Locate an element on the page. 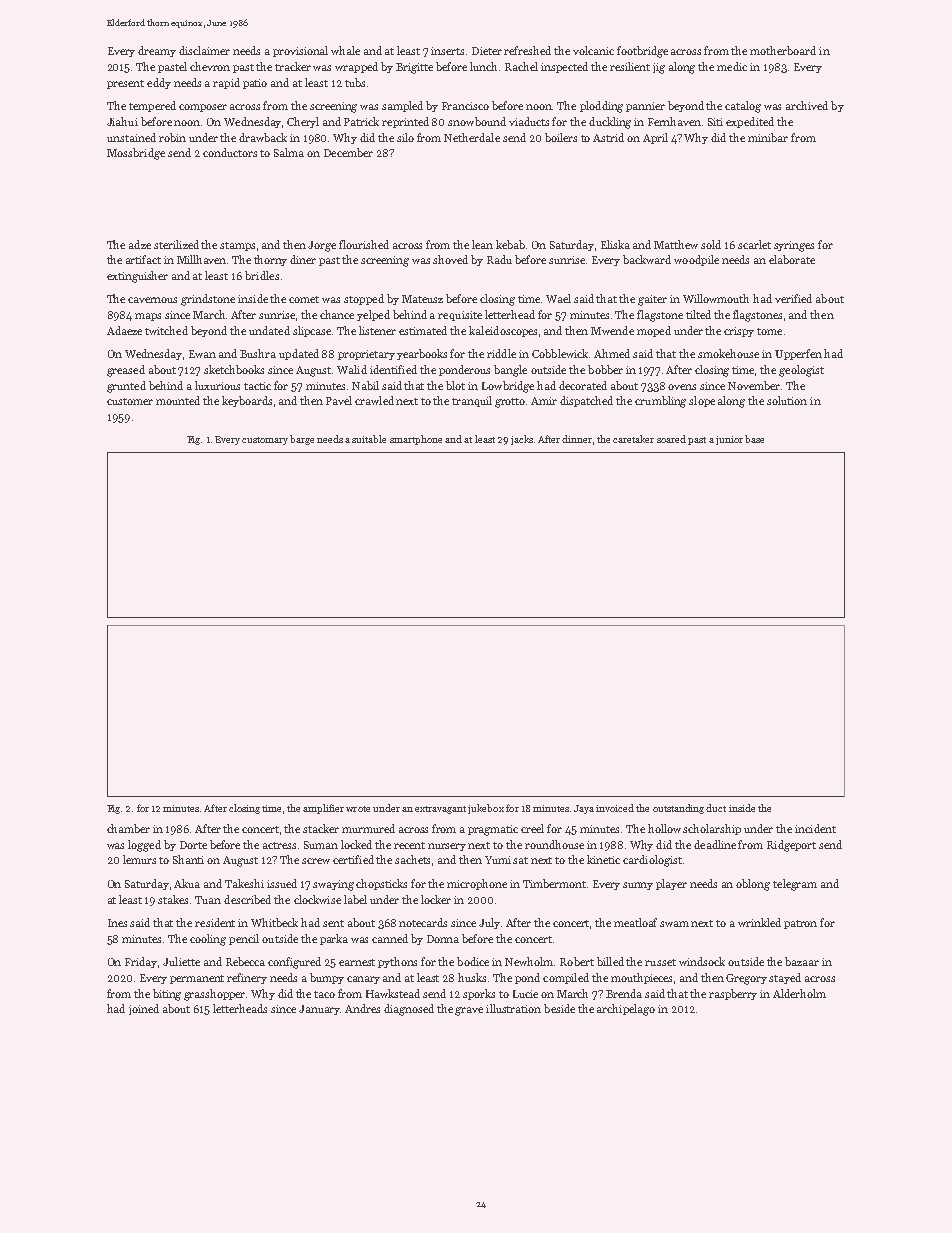 This document has width=952, height=1233. illustration is located at coordinates (513, 1008).
